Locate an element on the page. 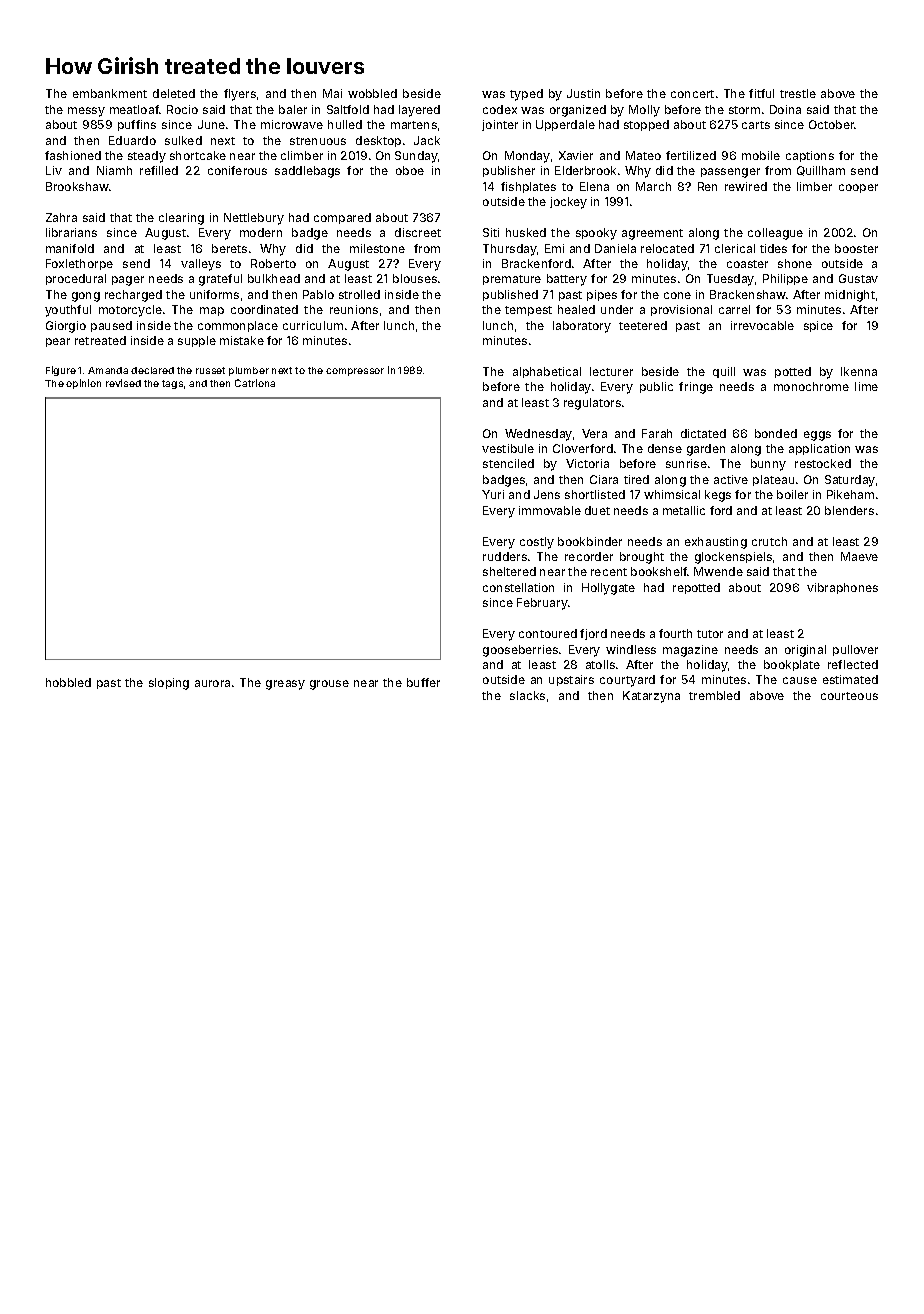  Rocio is located at coordinates (182, 109).
